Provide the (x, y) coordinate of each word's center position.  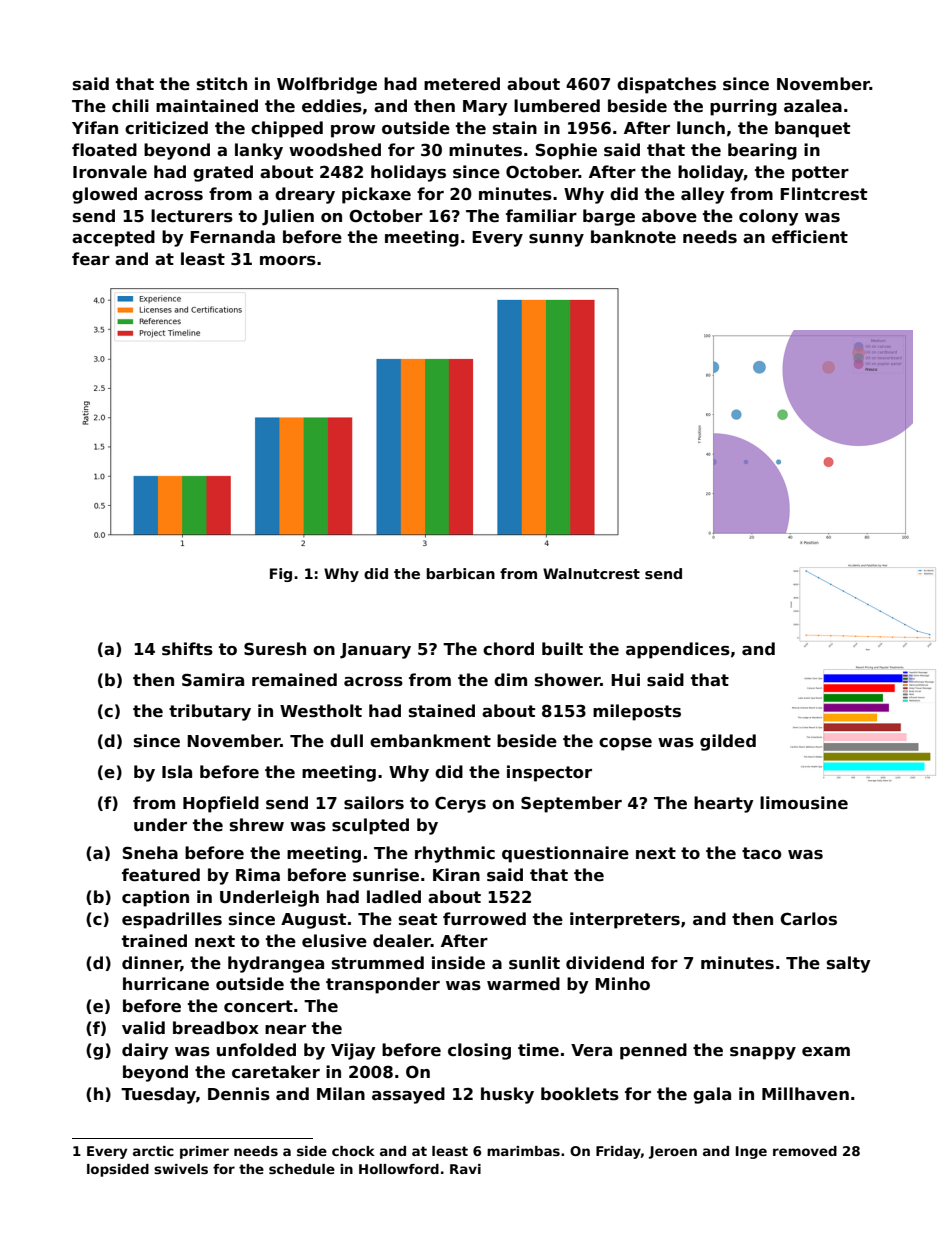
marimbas (523, 1151)
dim (510, 679)
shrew (257, 825)
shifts (187, 649)
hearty (724, 804)
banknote (633, 237)
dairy (145, 1051)
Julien (288, 217)
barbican (461, 573)
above (669, 216)
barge (609, 217)
